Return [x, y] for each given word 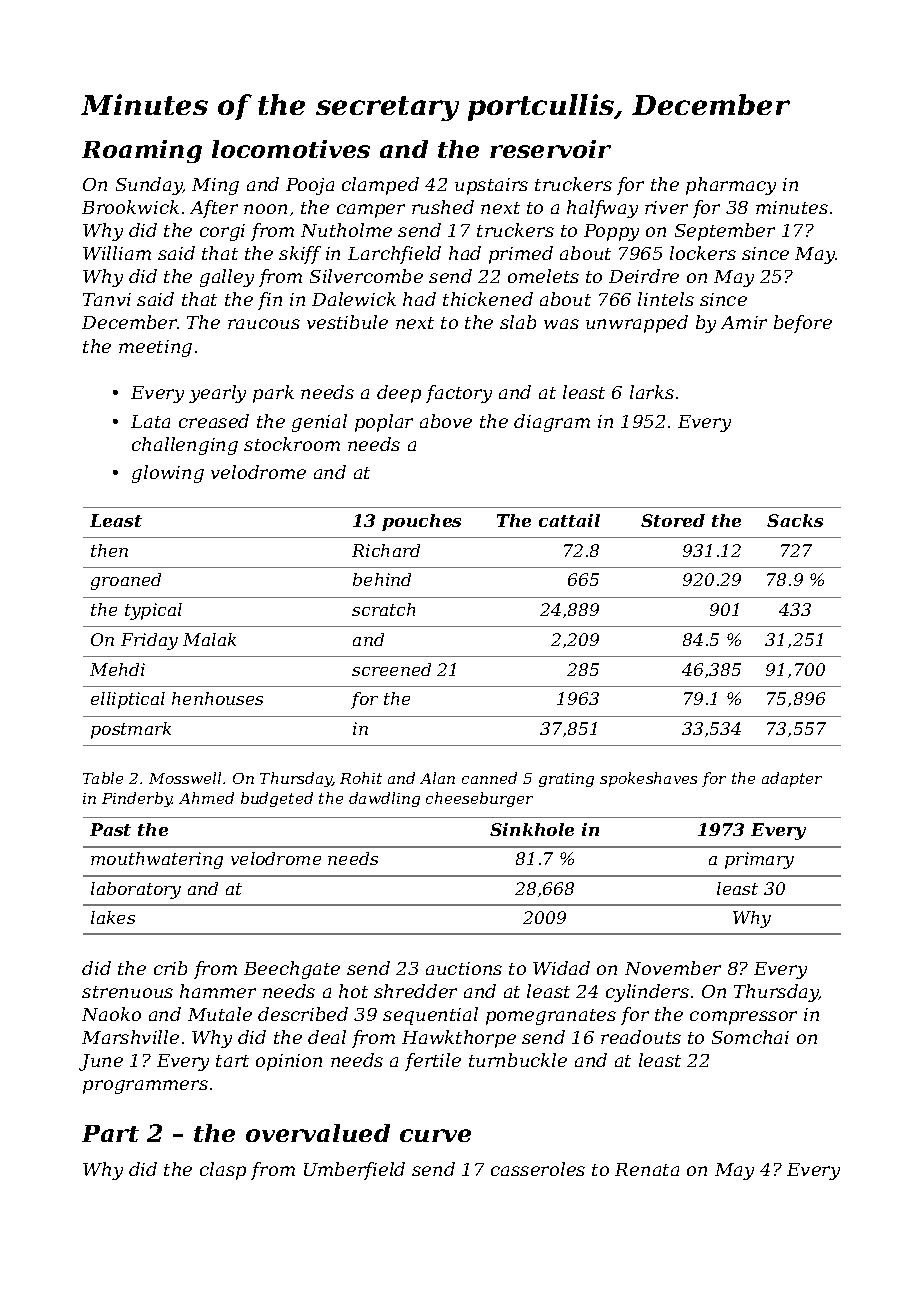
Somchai [750, 1037]
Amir [744, 322]
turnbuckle [518, 1060]
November [673, 968]
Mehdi [117, 669]
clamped [380, 186]
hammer [218, 991]
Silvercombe [366, 276]
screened [391, 669]
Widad [561, 968]
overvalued [318, 1133]
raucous [264, 324]
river [666, 207]
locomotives [291, 149]
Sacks [795, 520]
